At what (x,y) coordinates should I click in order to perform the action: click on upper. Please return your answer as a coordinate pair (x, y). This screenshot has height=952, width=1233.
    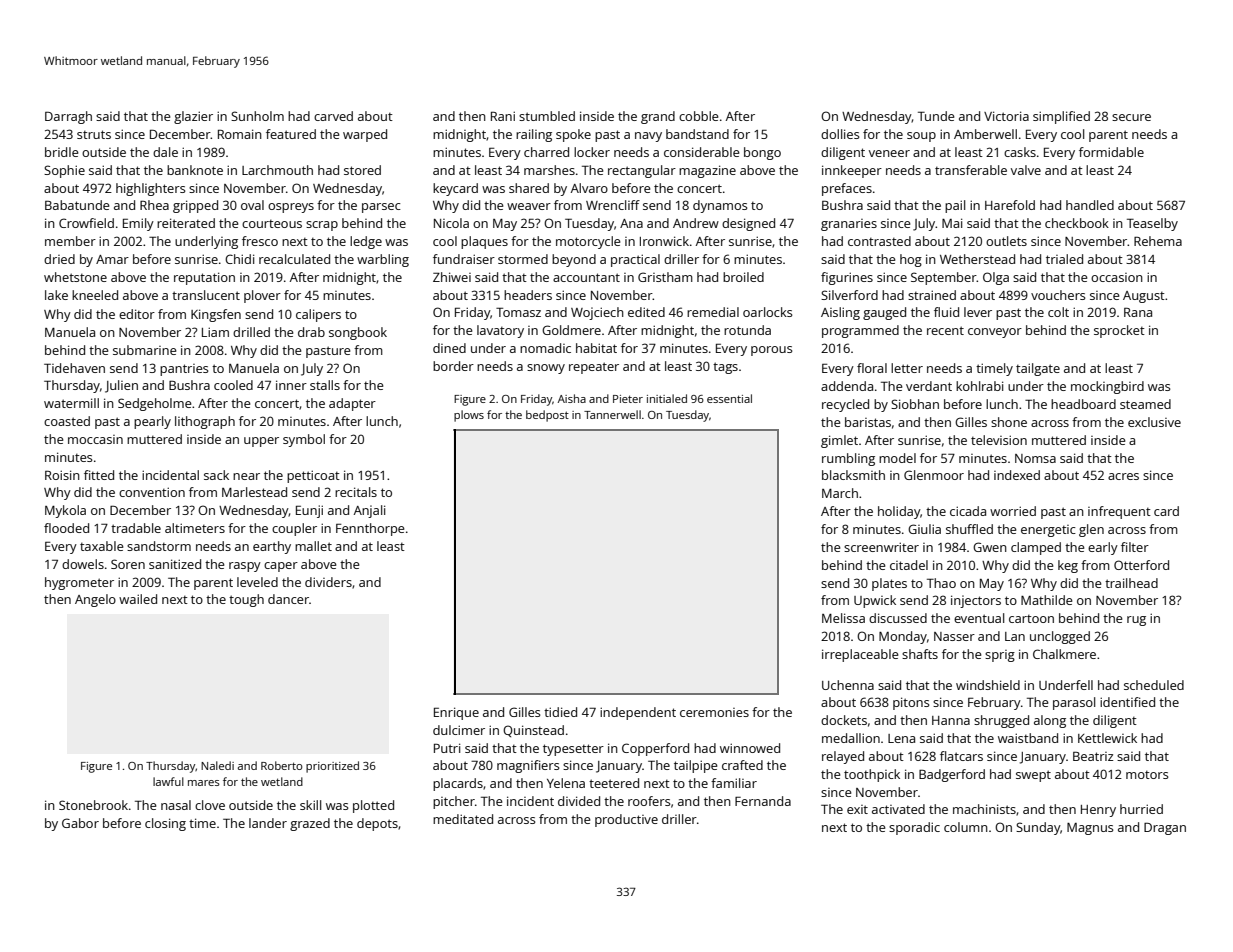
    Looking at the image, I should click on (261, 442).
